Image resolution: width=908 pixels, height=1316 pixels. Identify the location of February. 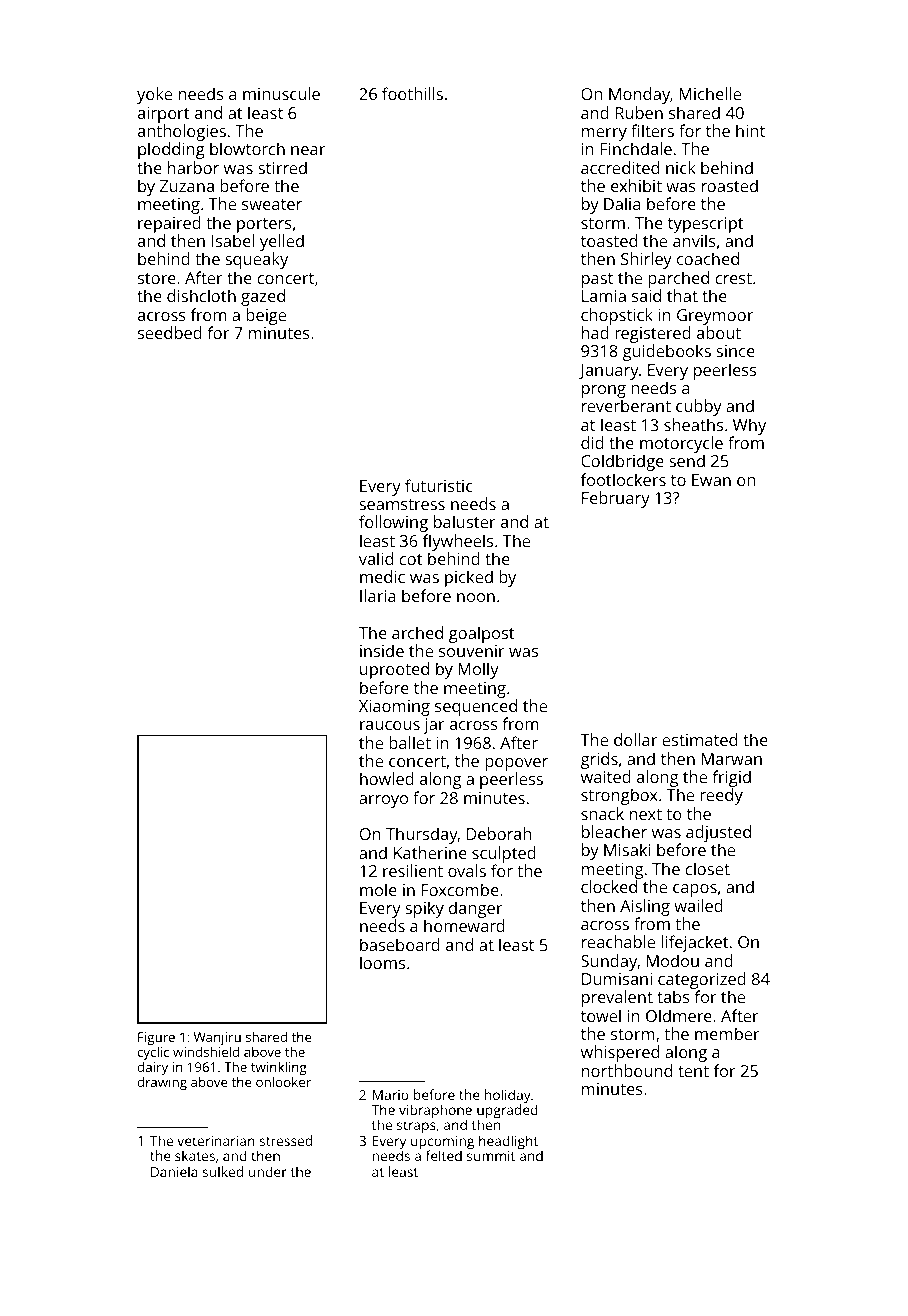
(616, 499).
